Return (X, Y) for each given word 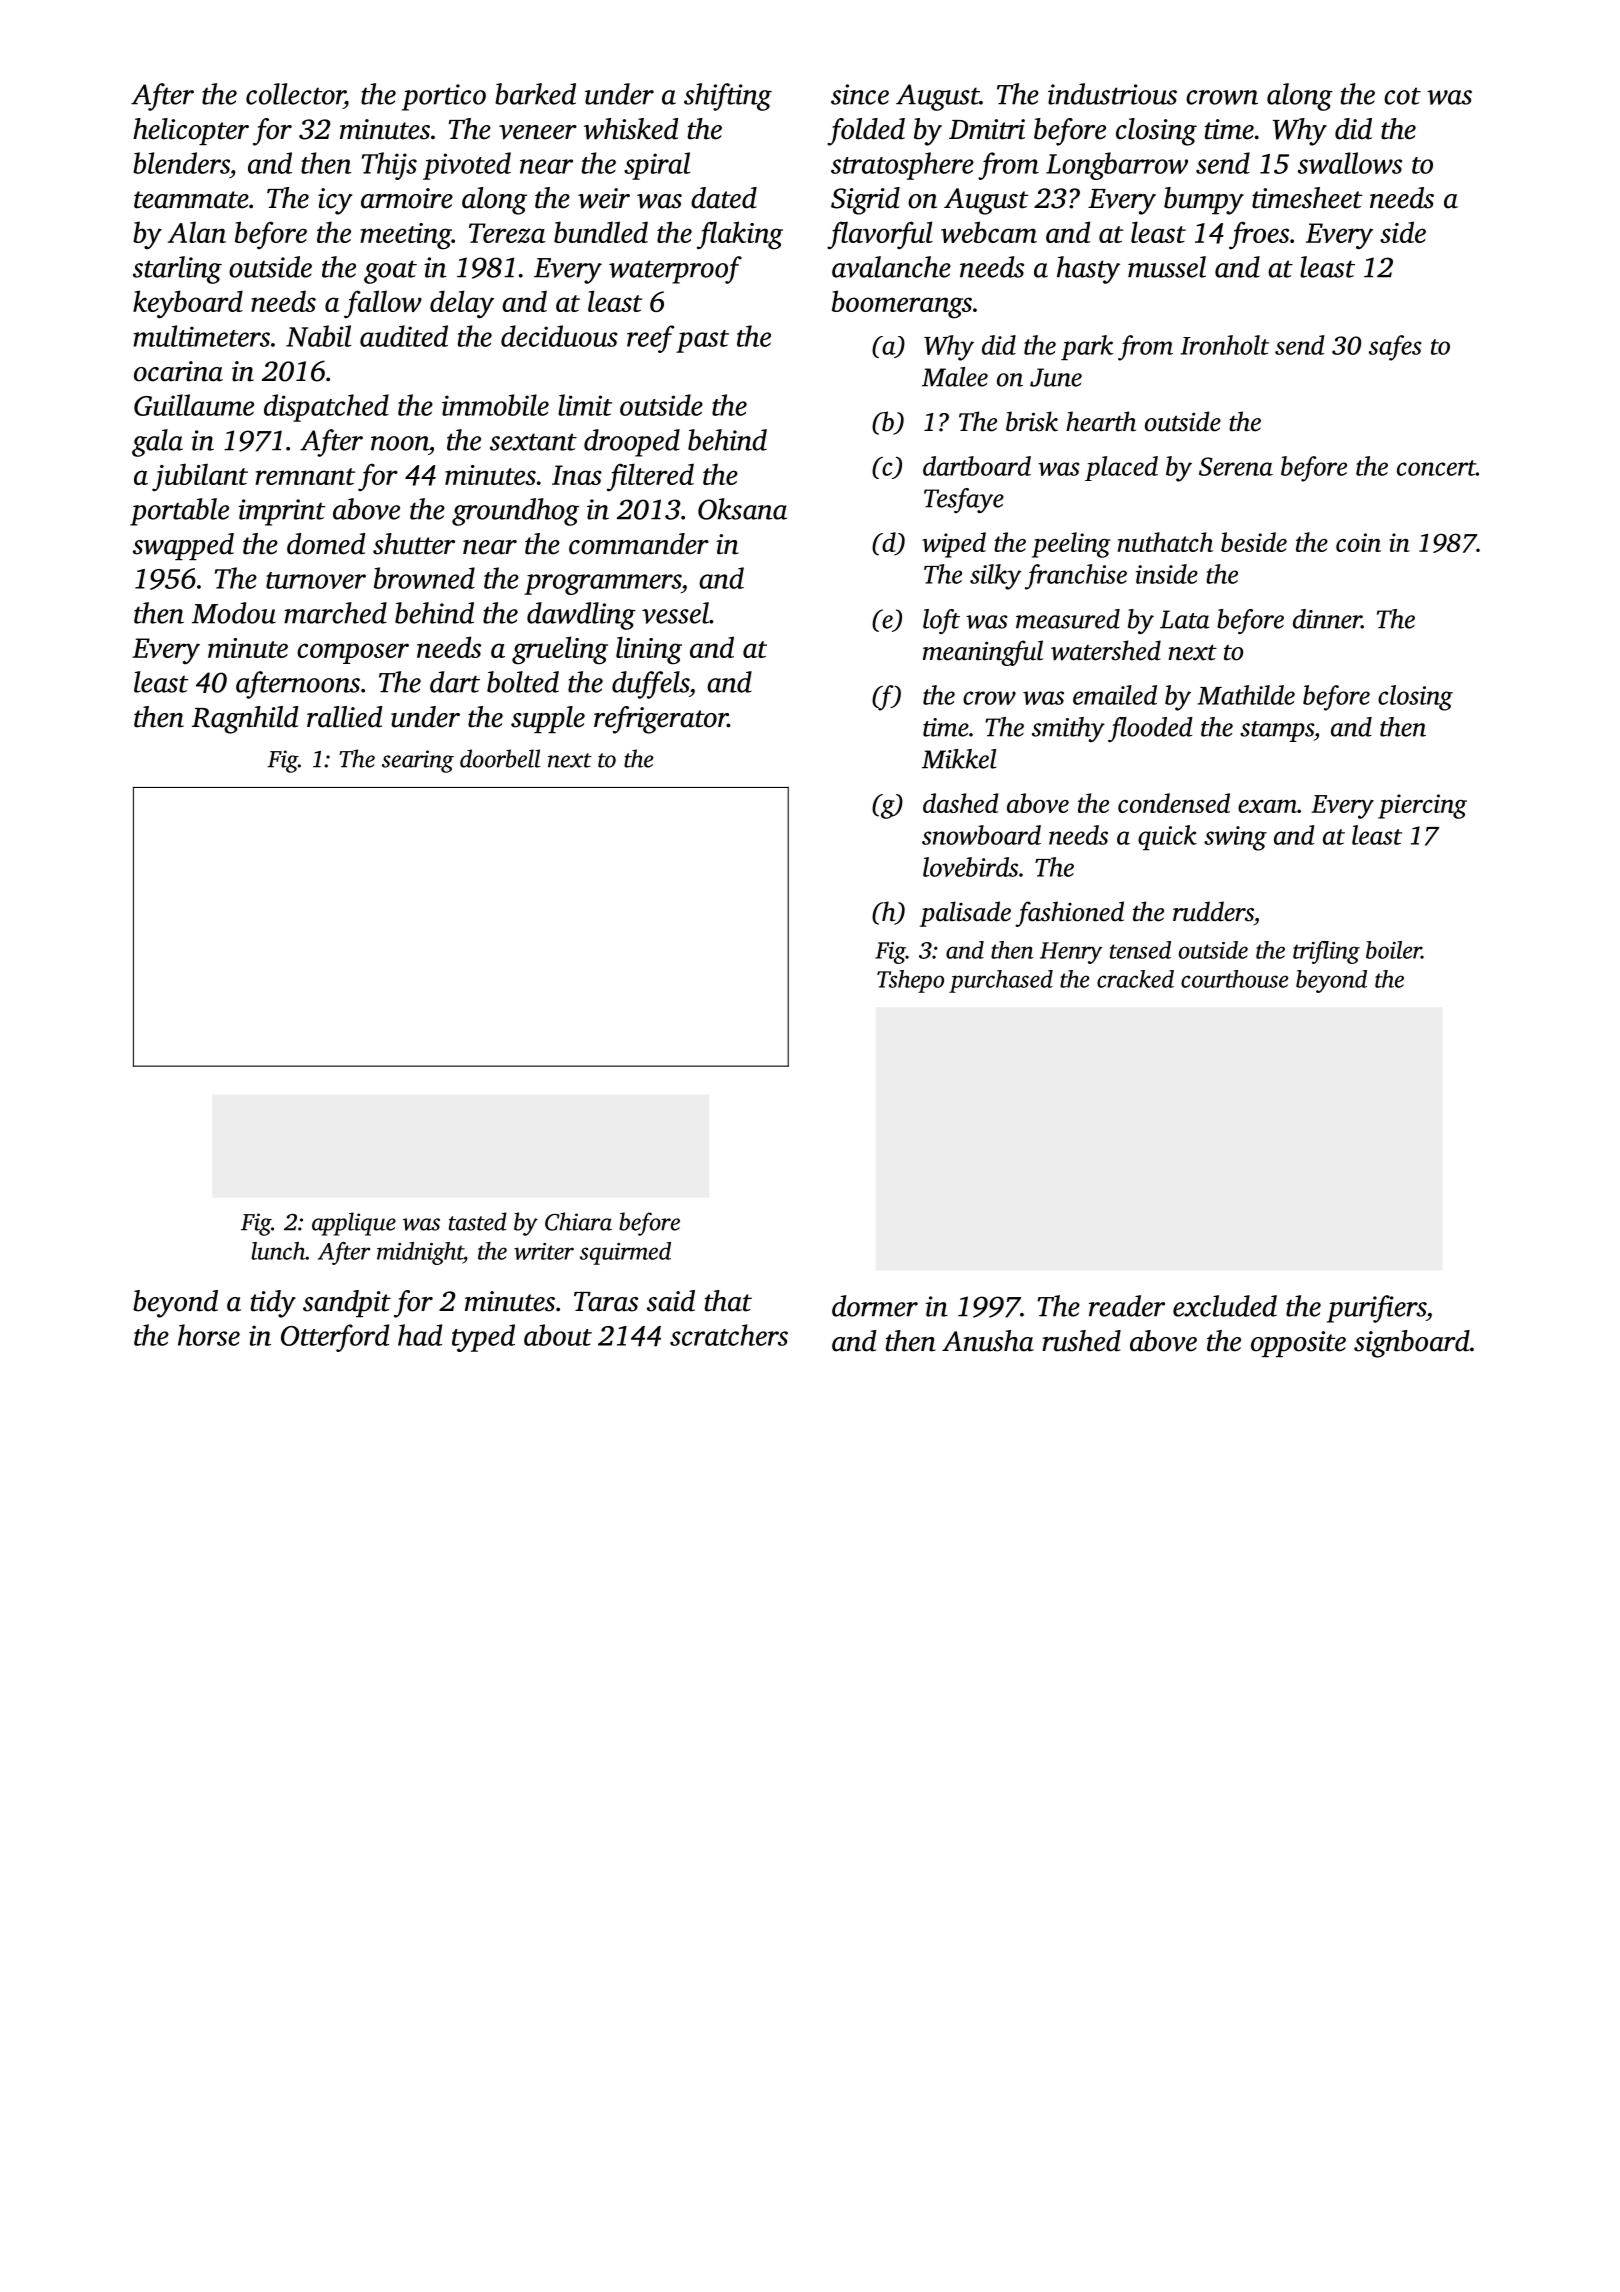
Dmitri (987, 129)
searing (418, 761)
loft (941, 621)
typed (483, 1338)
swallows (1350, 163)
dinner (1327, 619)
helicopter (191, 131)
